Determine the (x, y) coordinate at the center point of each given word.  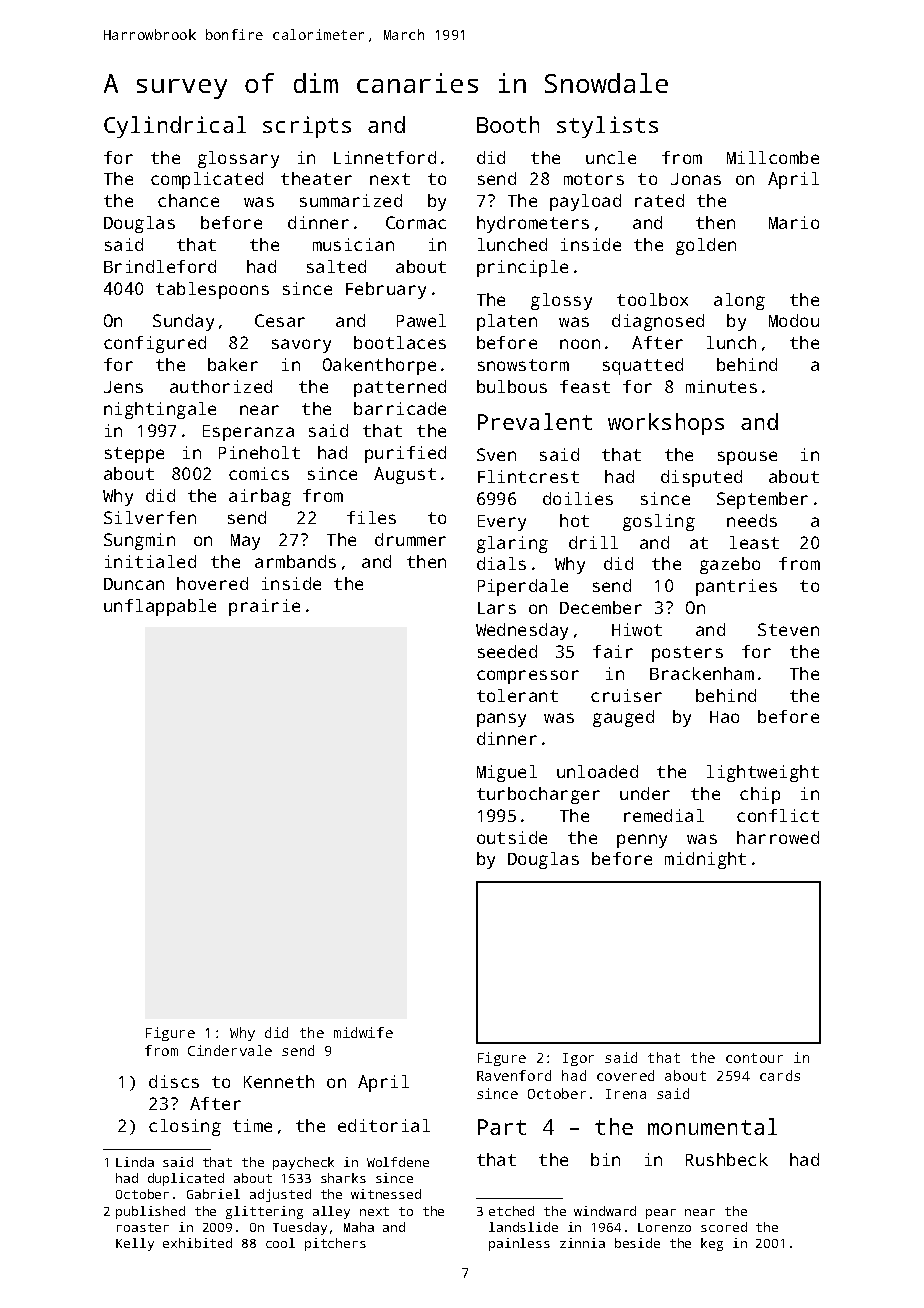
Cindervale (230, 1050)
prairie (264, 607)
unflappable (160, 607)
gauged (623, 718)
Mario (794, 222)
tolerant (517, 695)
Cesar (280, 320)
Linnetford (385, 157)
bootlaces (400, 342)
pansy (501, 720)
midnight (705, 860)
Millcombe (773, 157)
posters (687, 654)
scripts (307, 127)
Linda (135, 1162)
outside (512, 837)
